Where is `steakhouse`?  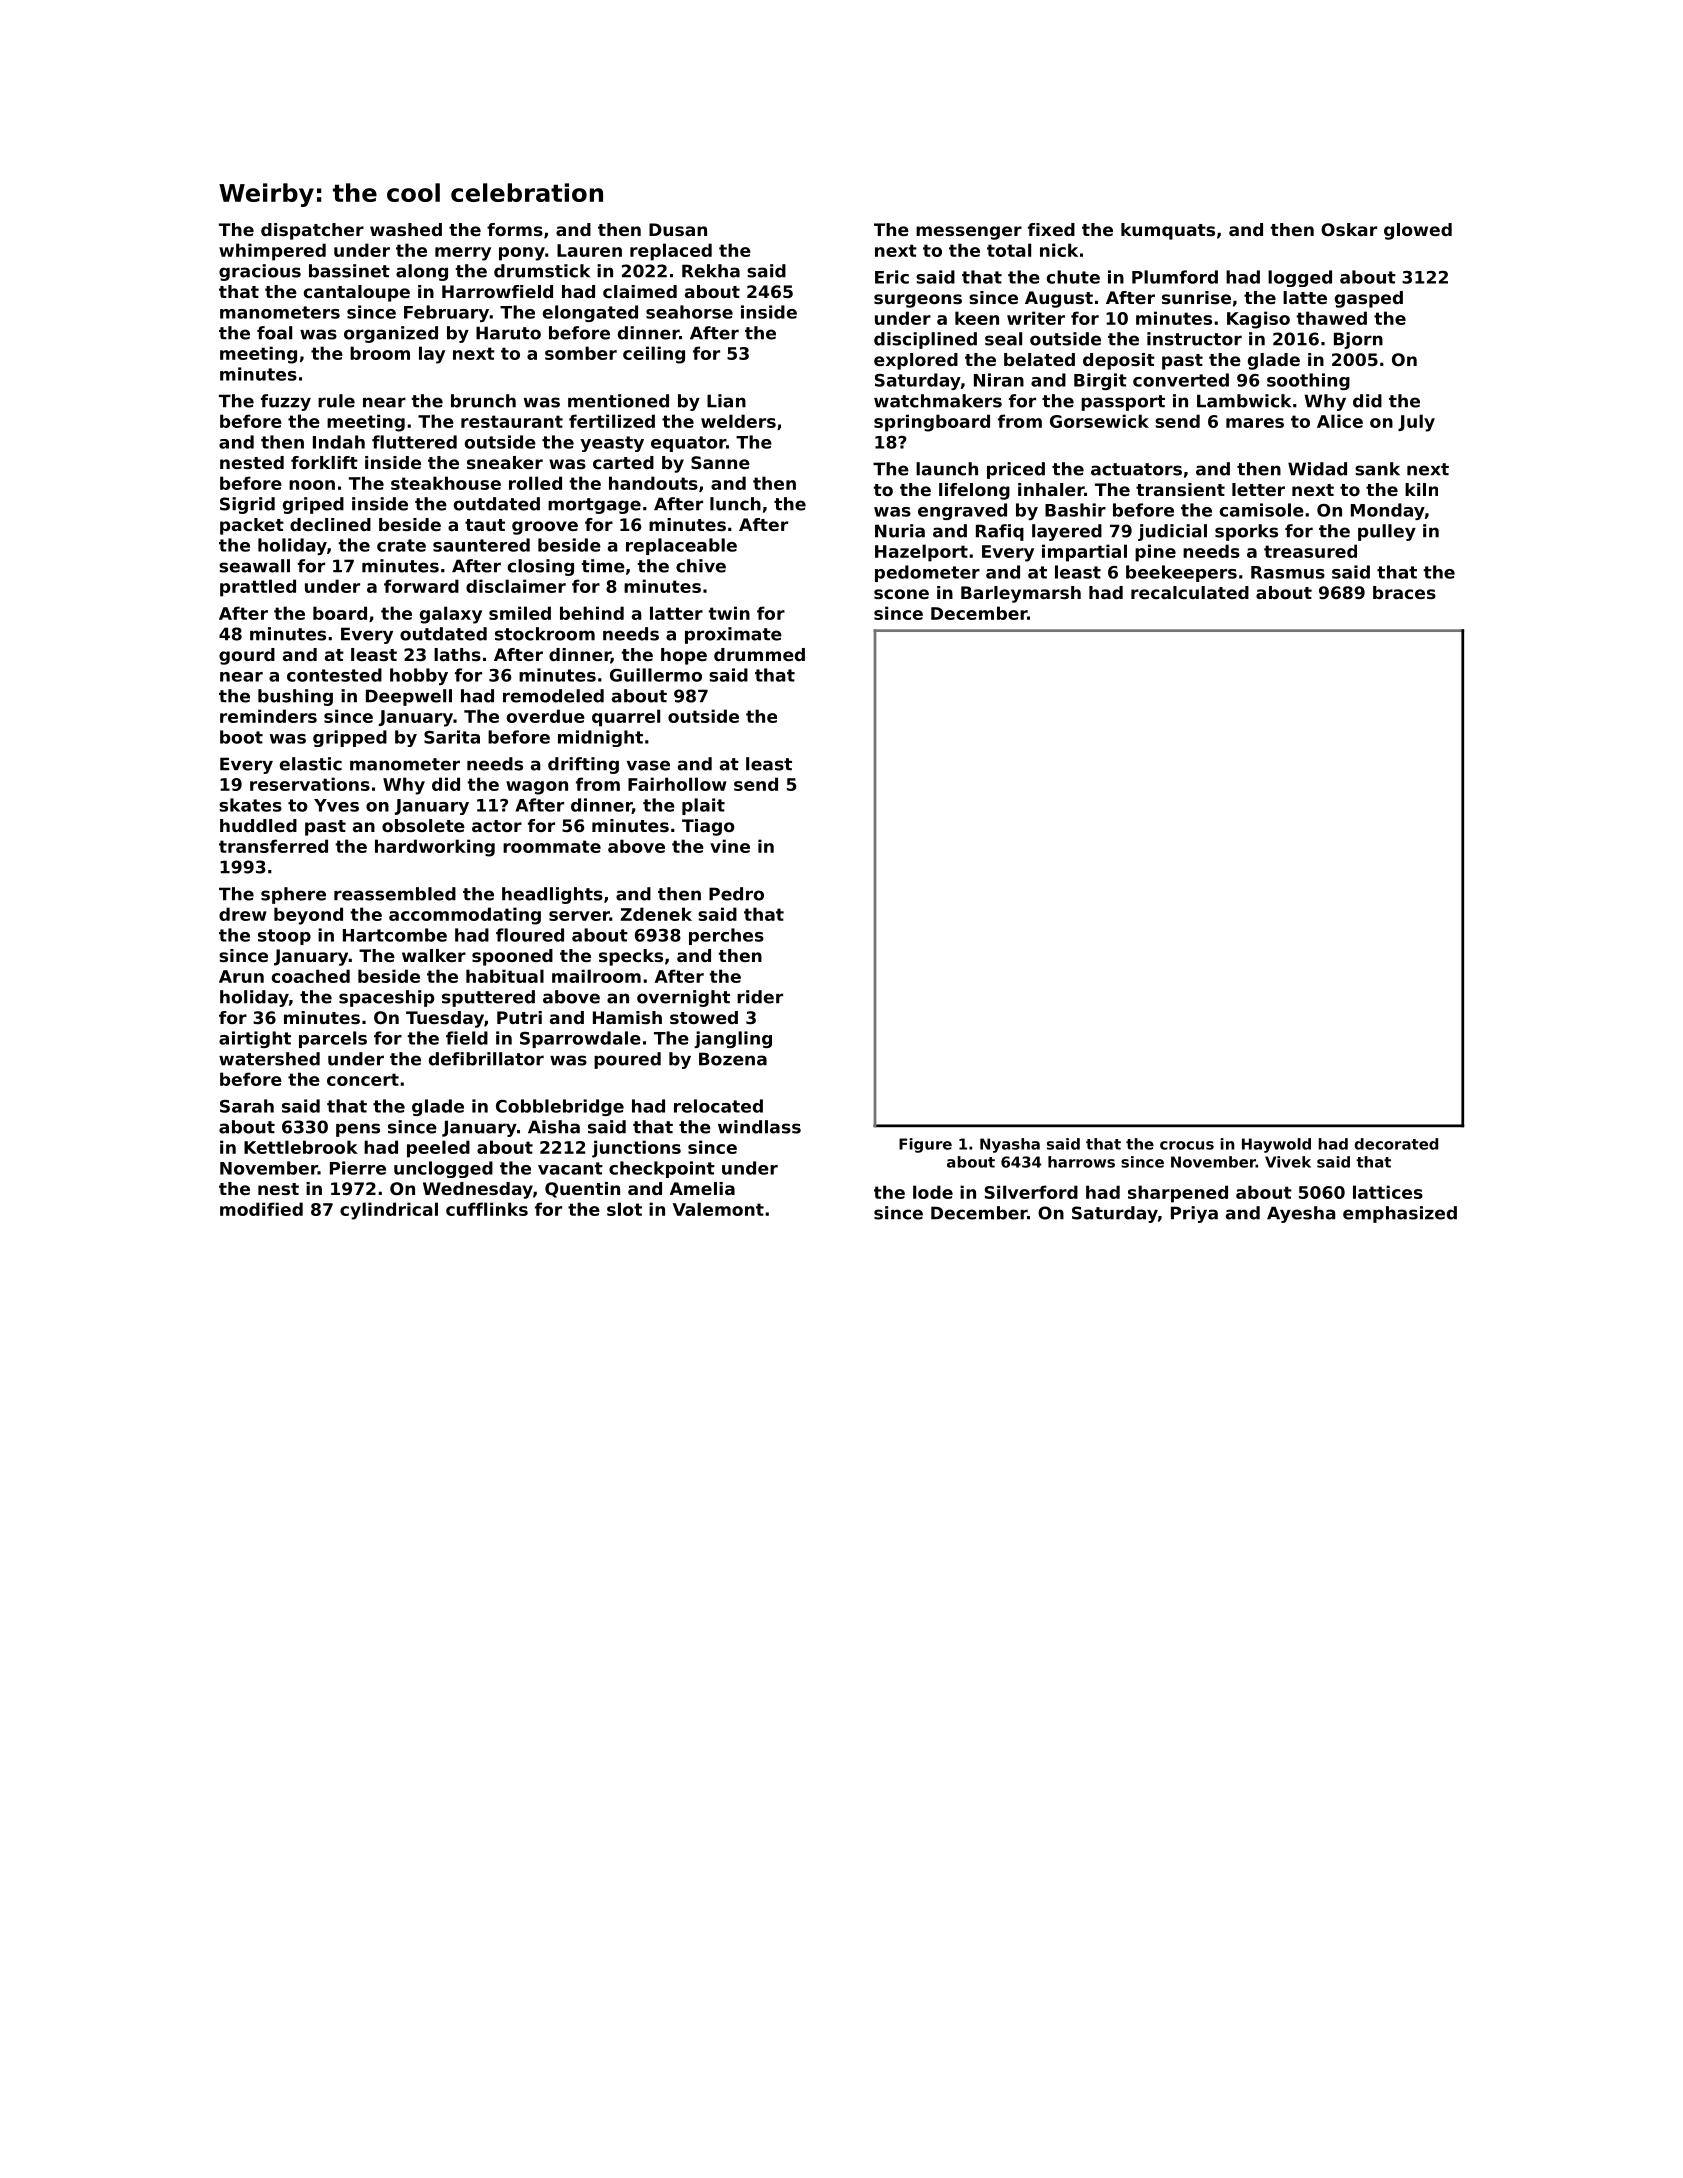
steakhouse is located at coordinates (446, 483).
